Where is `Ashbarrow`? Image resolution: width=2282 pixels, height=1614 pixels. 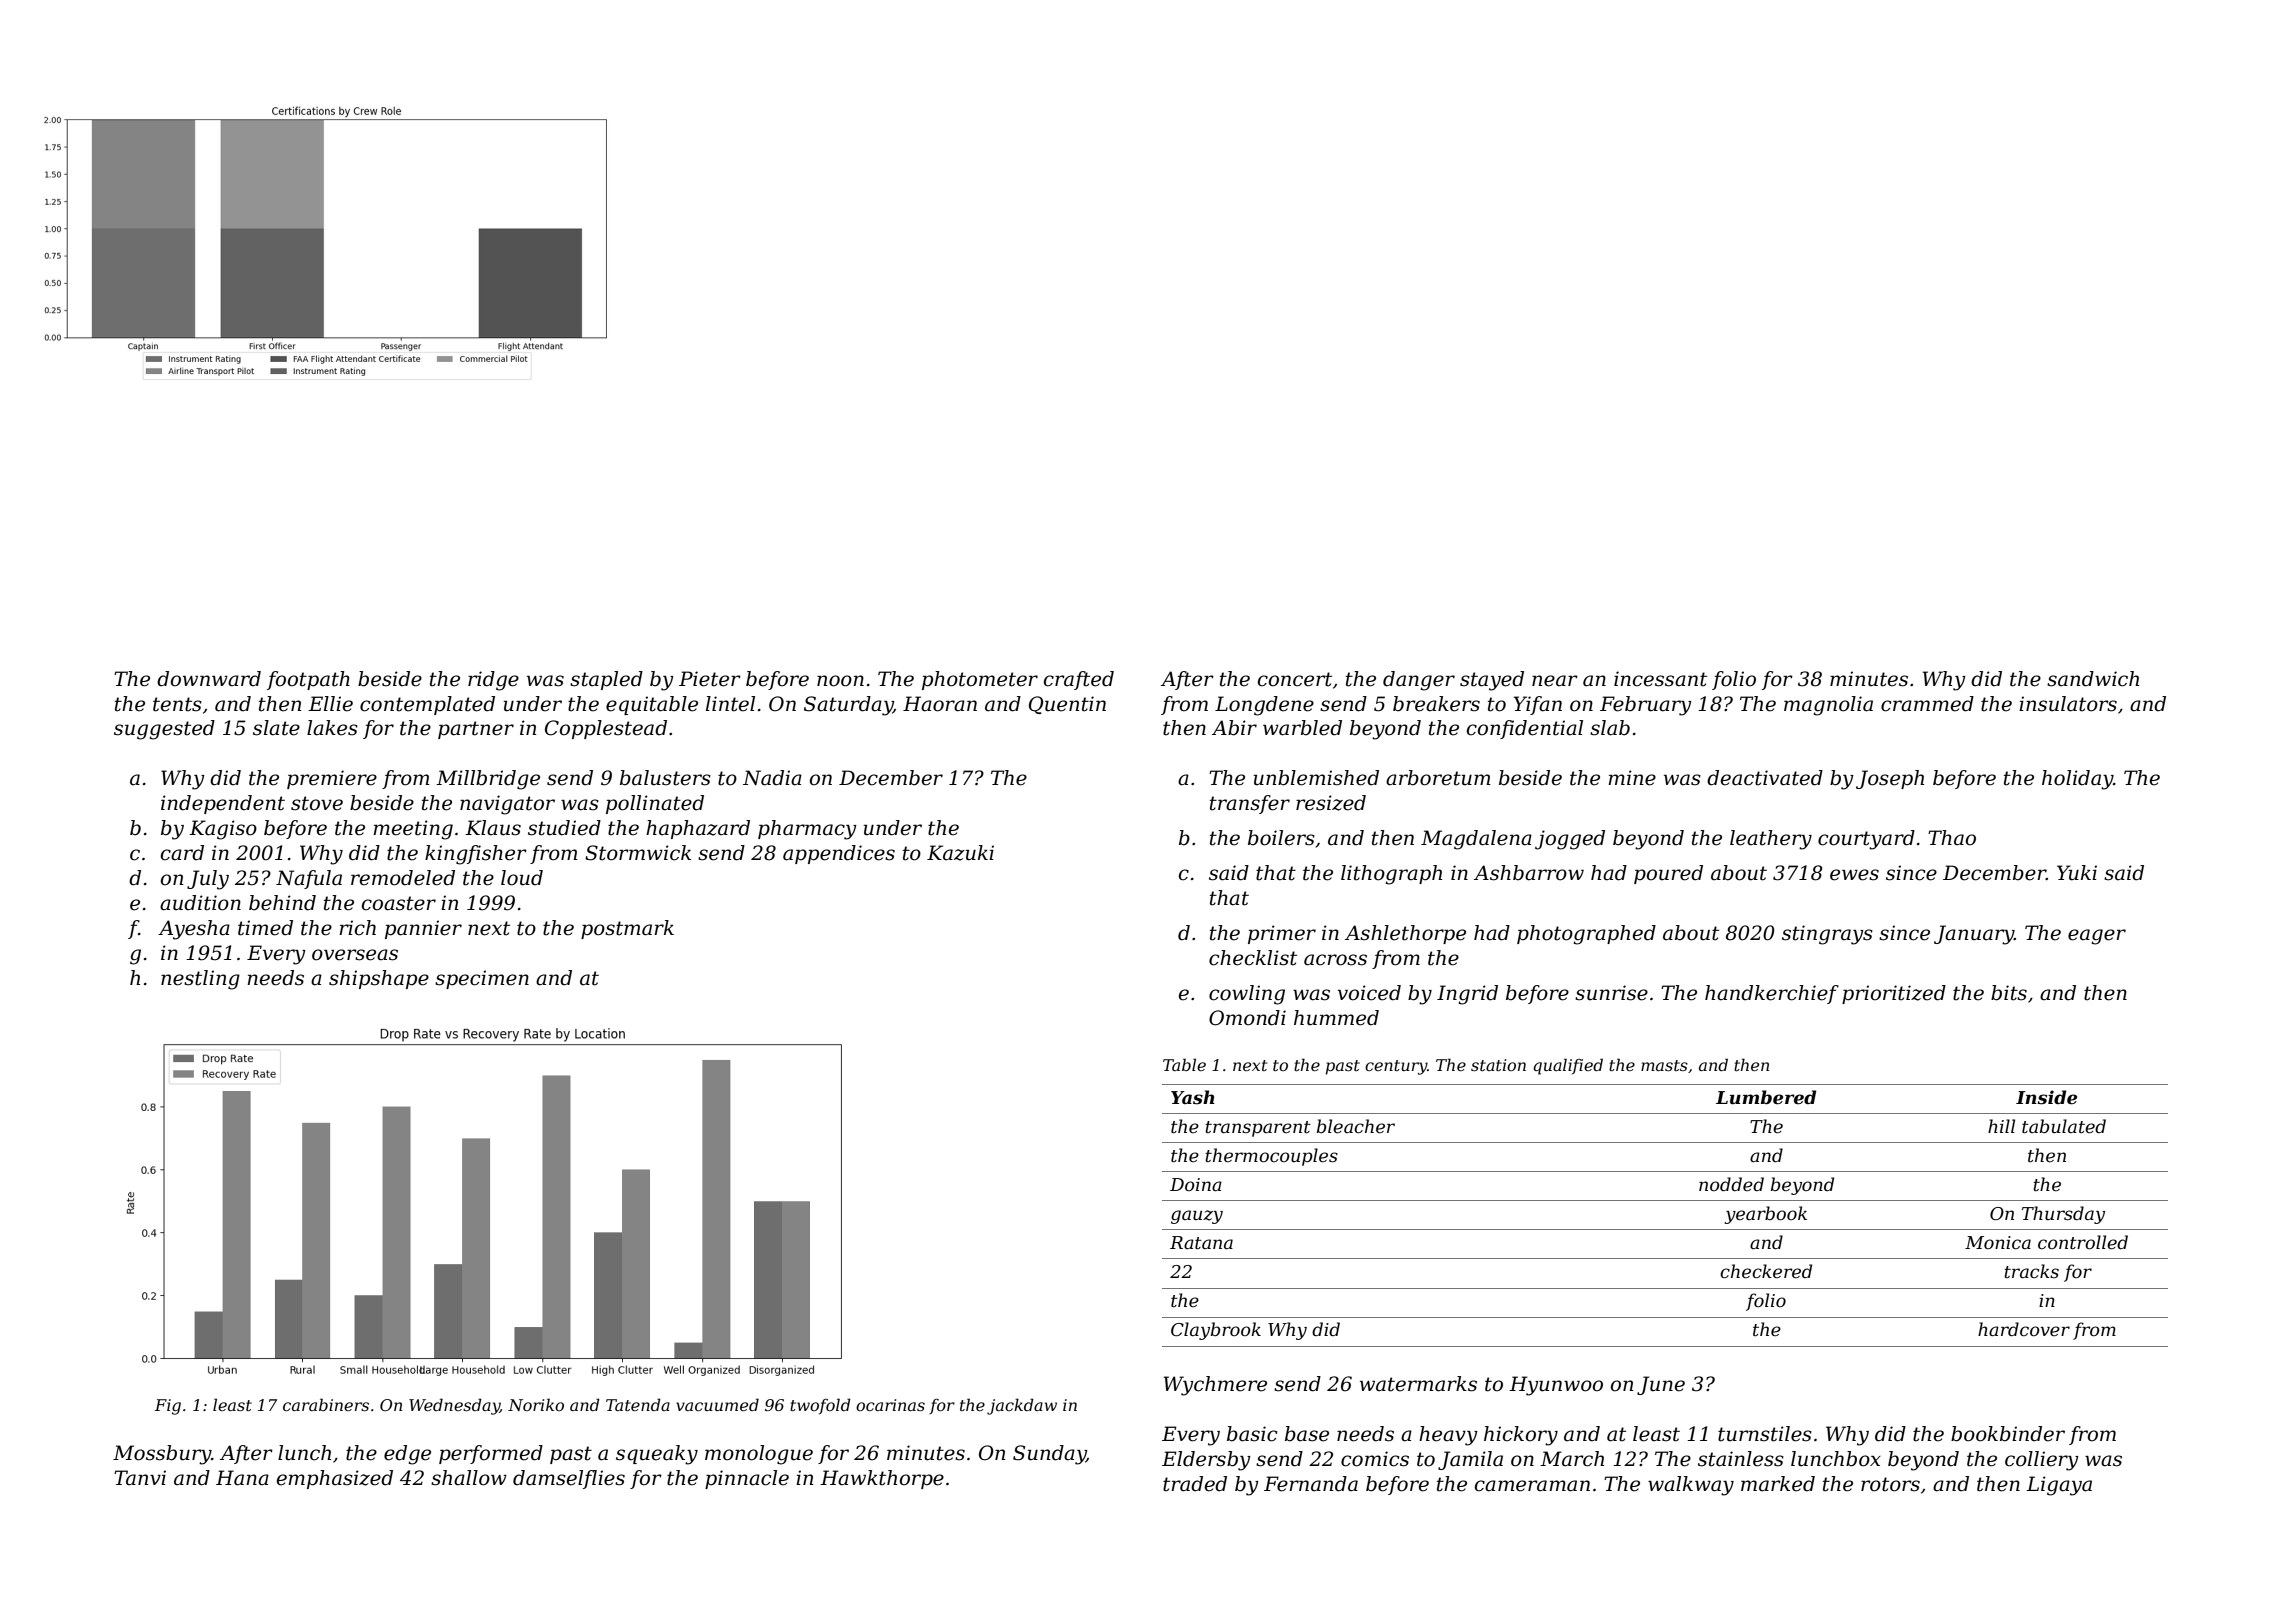
Ashbarrow is located at coordinates (1529, 873).
